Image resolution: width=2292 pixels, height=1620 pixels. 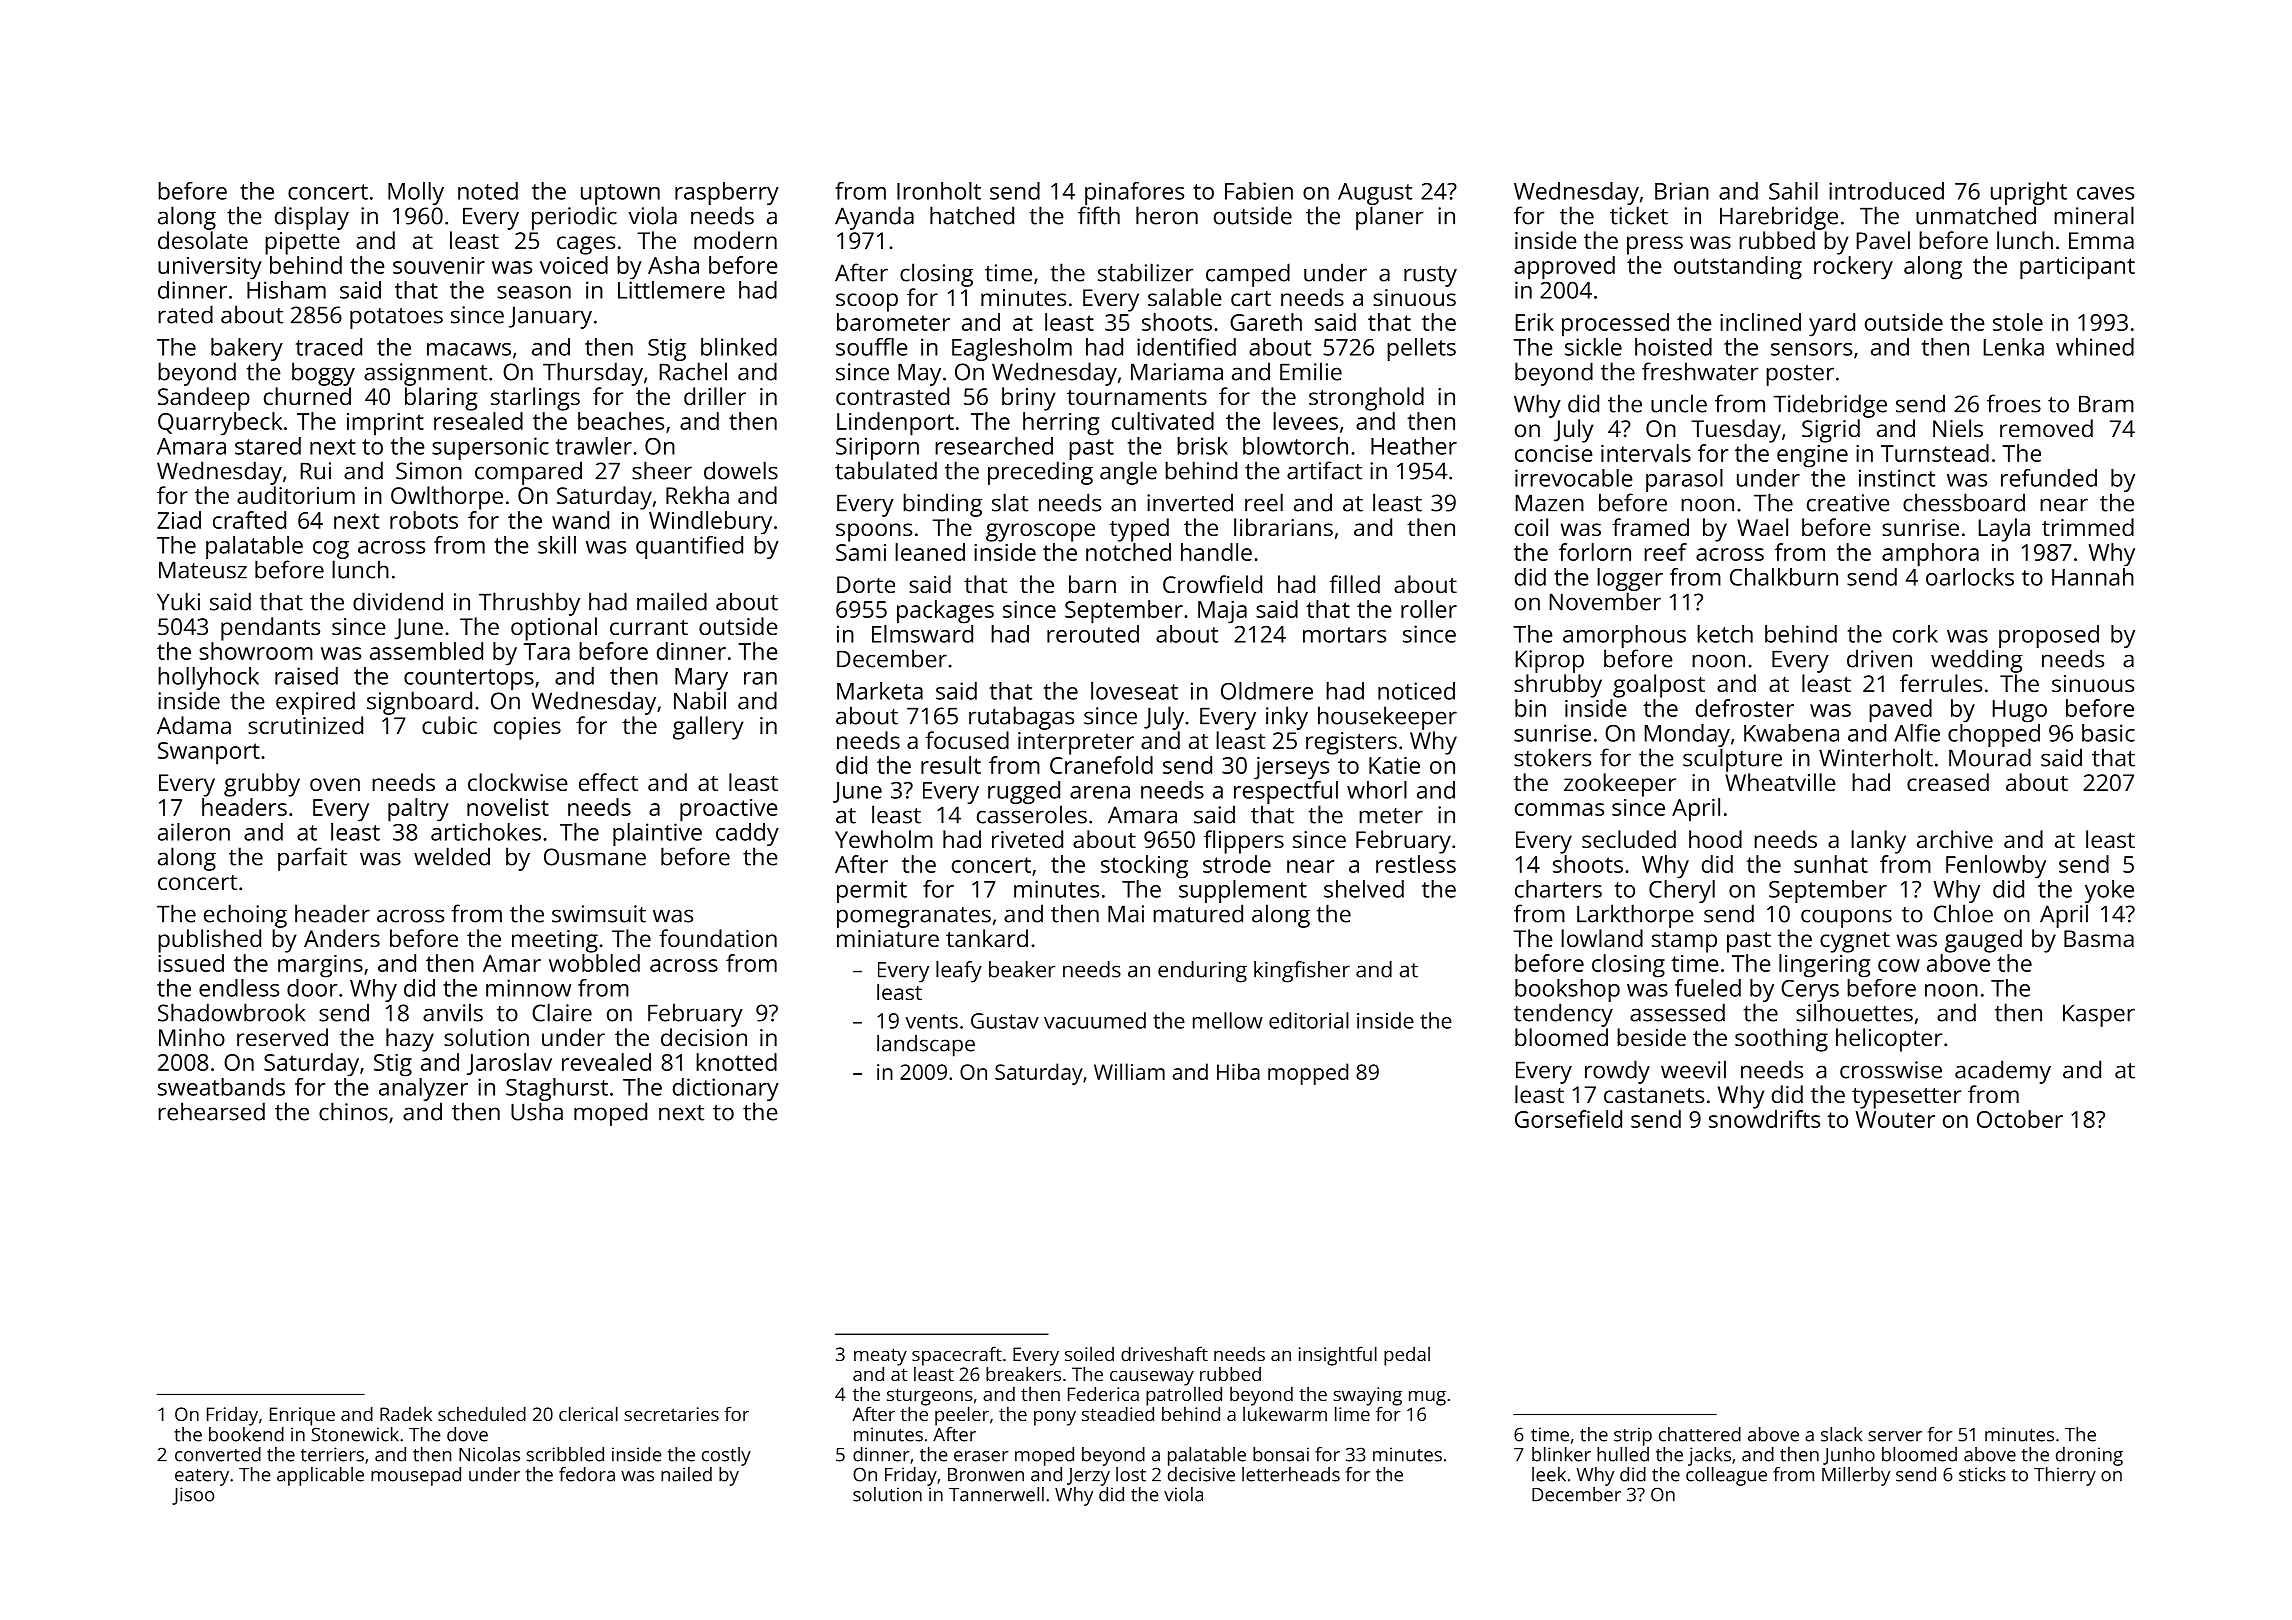 I want to click on Molly, so click(x=416, y=193).
